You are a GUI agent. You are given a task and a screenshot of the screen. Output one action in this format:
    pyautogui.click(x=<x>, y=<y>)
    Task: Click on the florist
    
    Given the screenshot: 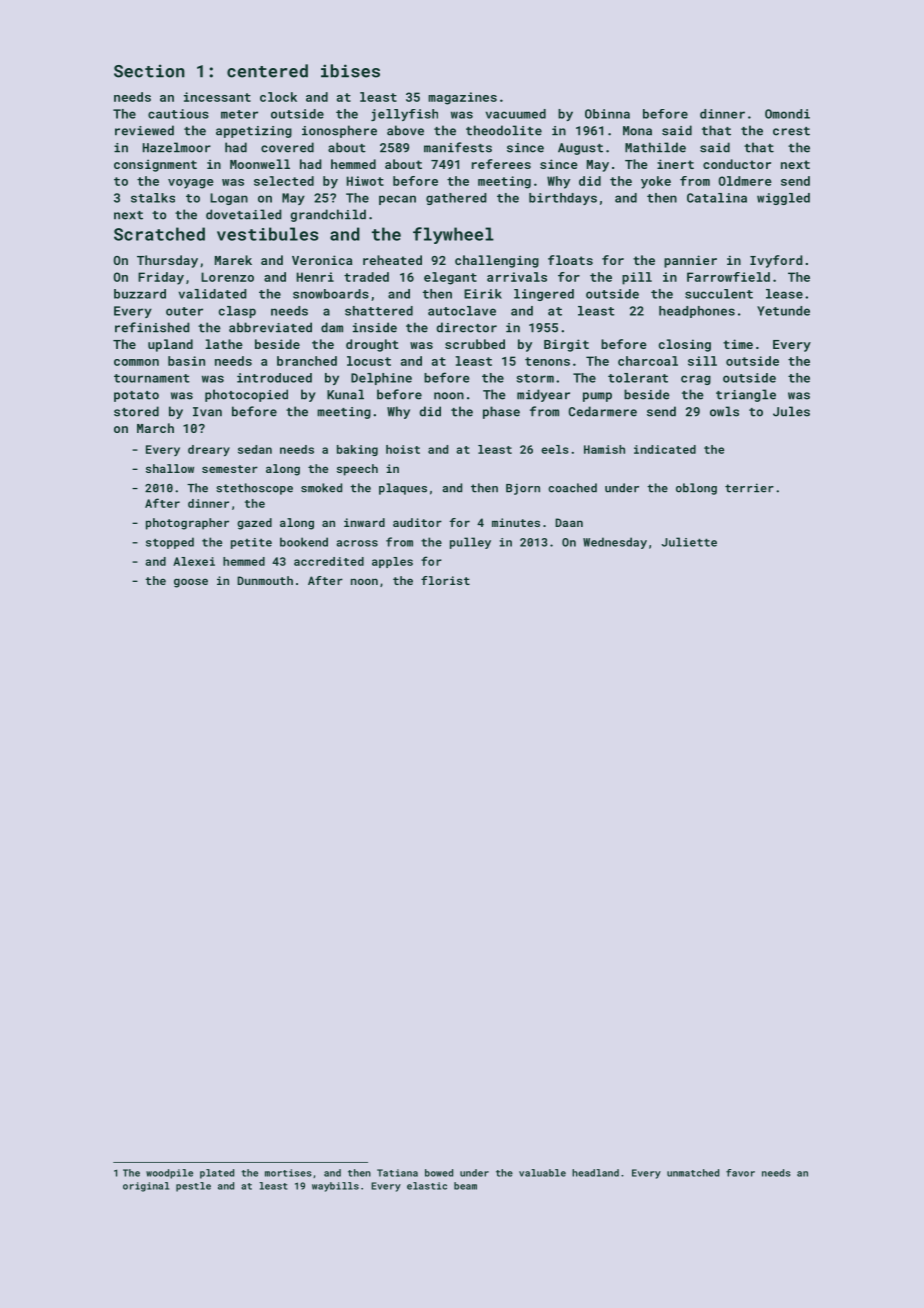 What is the action you would take?
    pyautogui.click(x=445, y=580)
